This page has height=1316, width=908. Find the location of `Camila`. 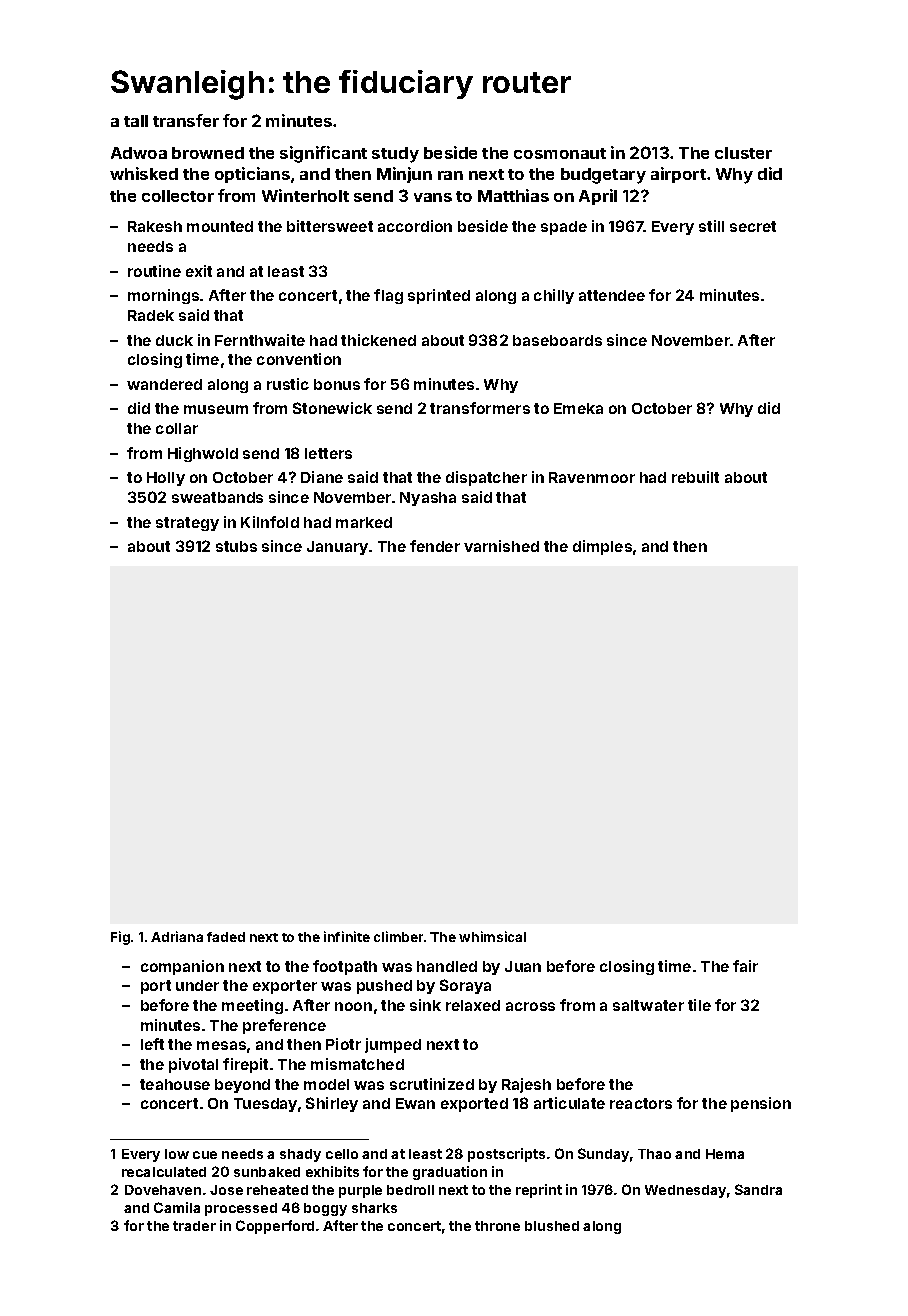

Camila is located at coordinates (177, 1207).
